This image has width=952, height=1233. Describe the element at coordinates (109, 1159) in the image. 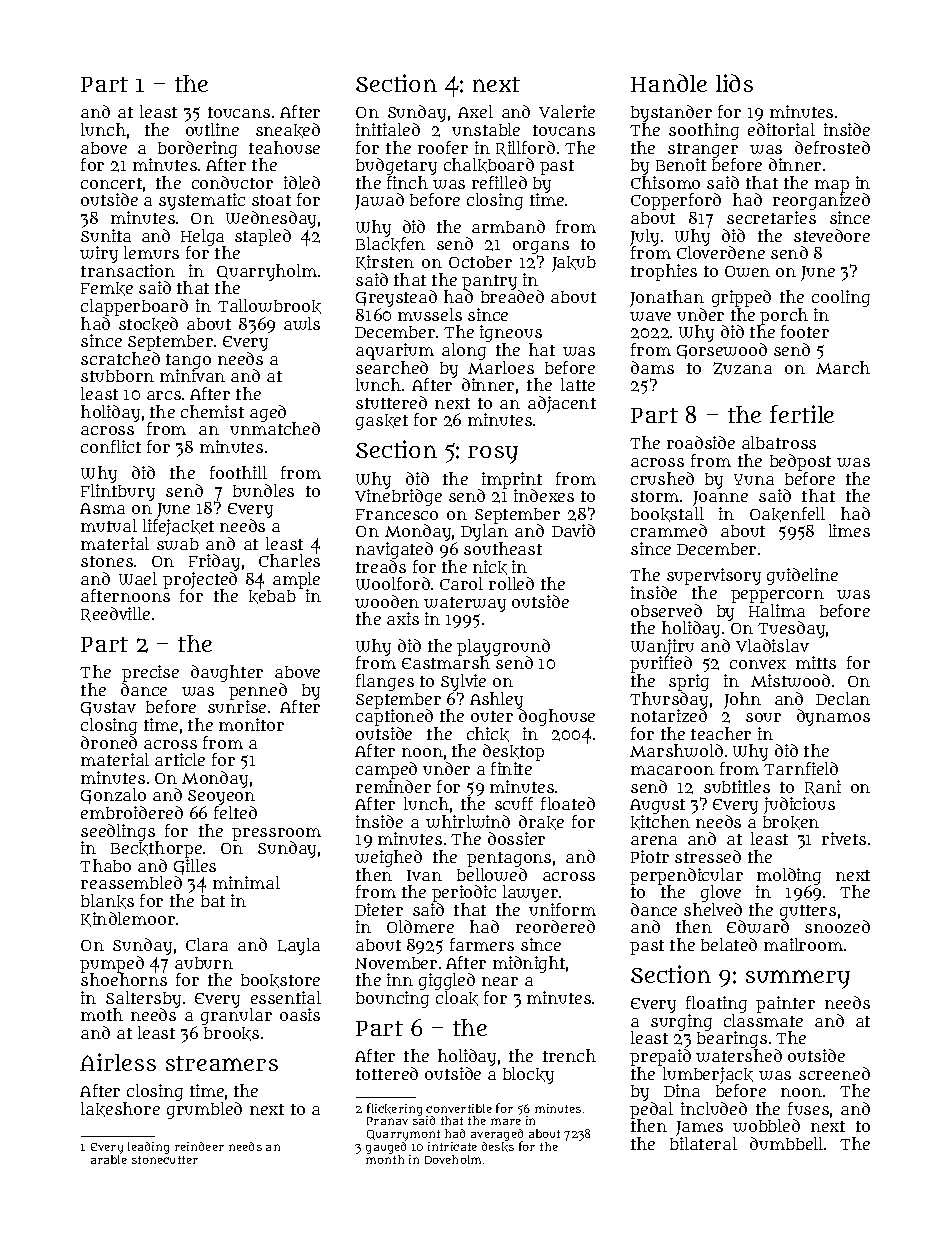

I see `arable` at that location.
